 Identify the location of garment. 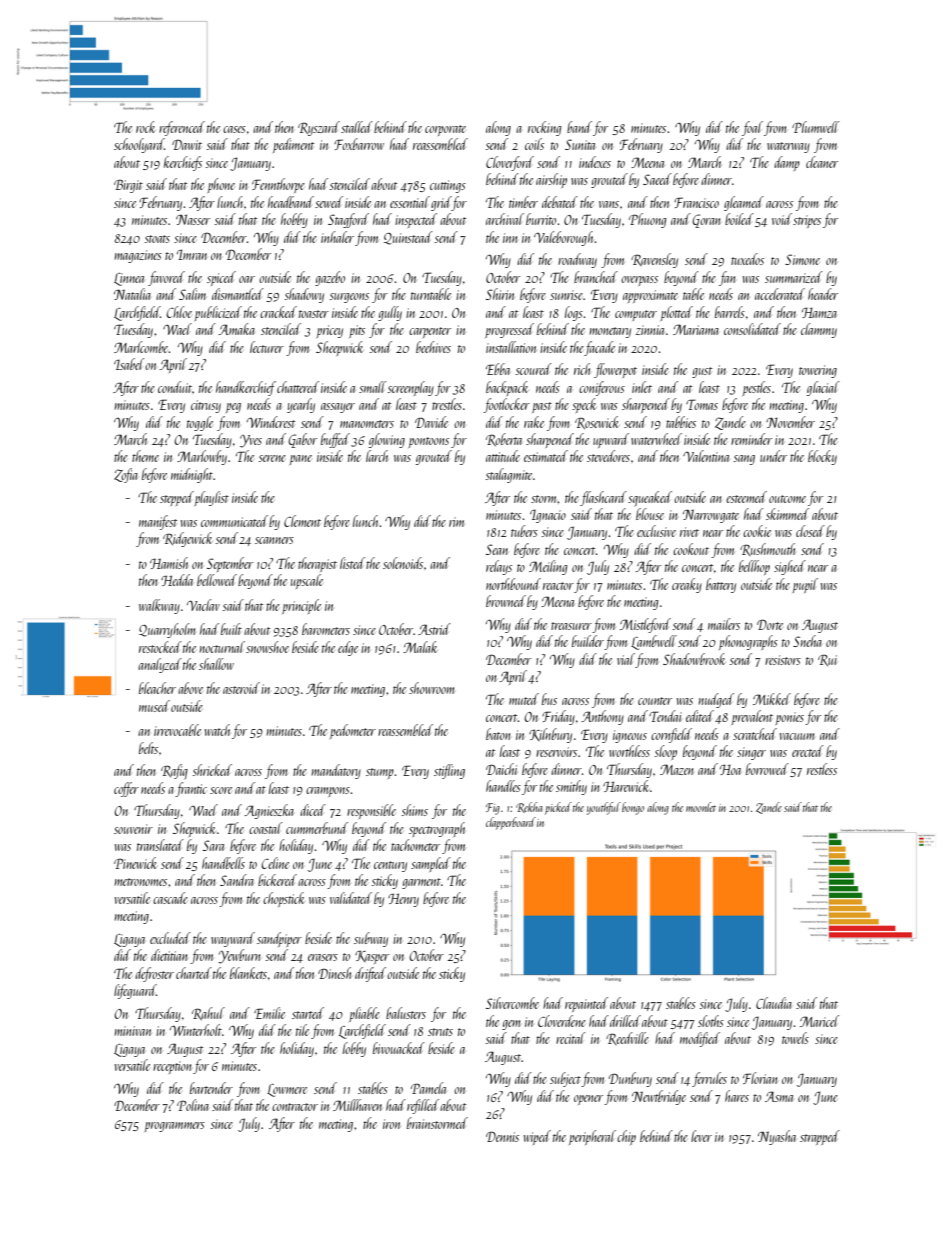
(421, 883).
